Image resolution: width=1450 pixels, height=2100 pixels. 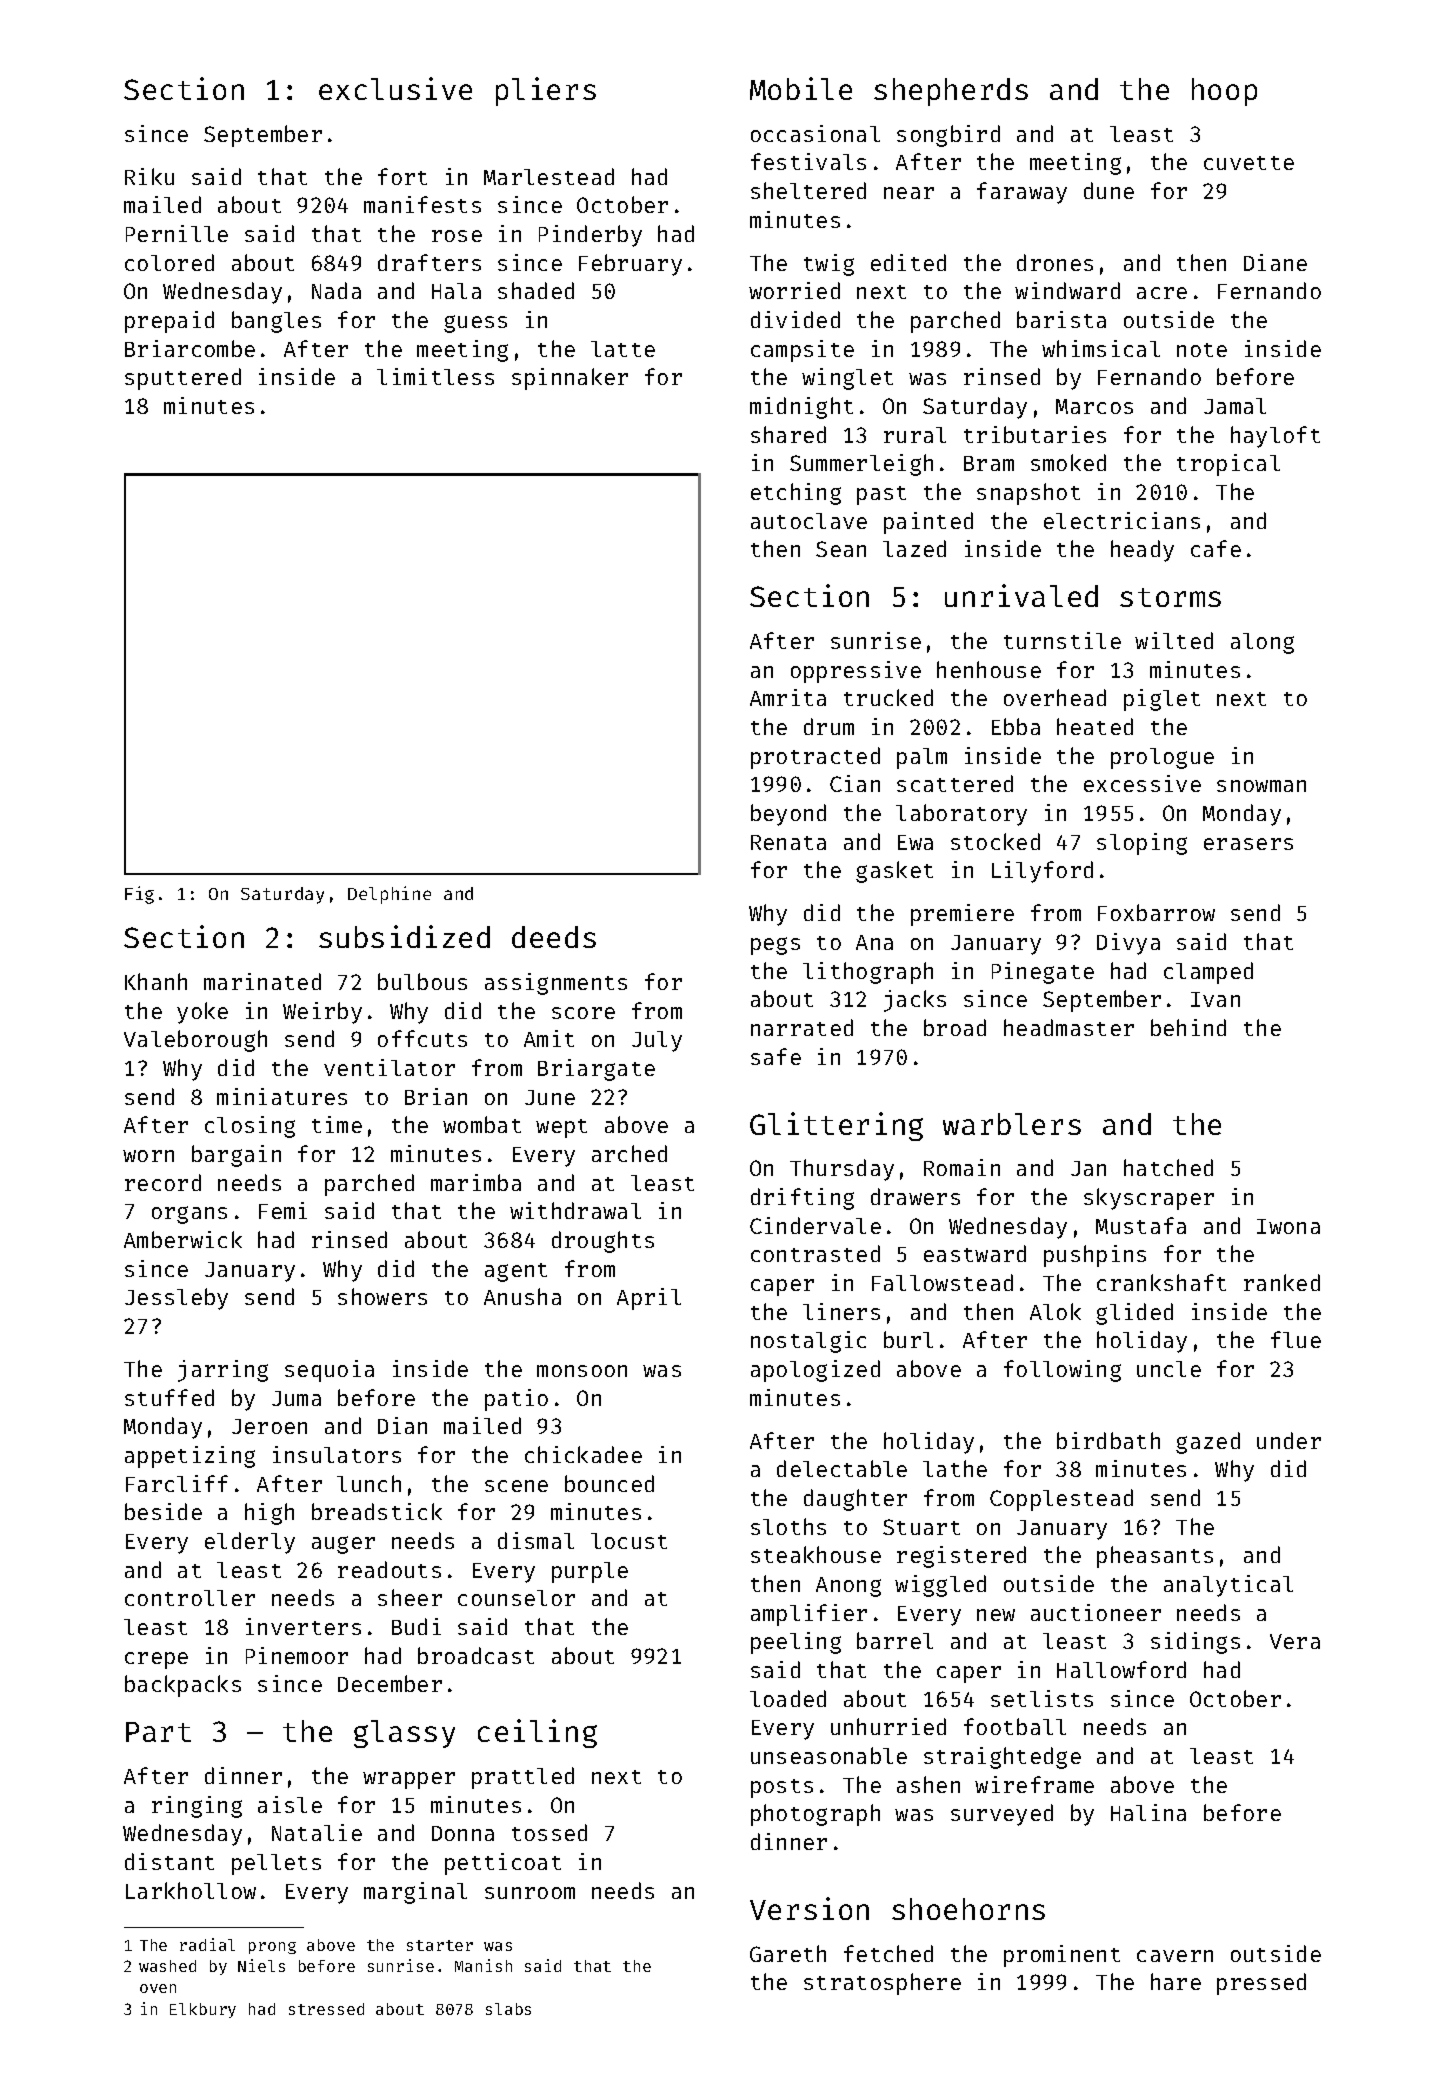 What do you see at coordinates (908, 262) in the screenshot?
I see `edited` at bounding box center [908, 262].
